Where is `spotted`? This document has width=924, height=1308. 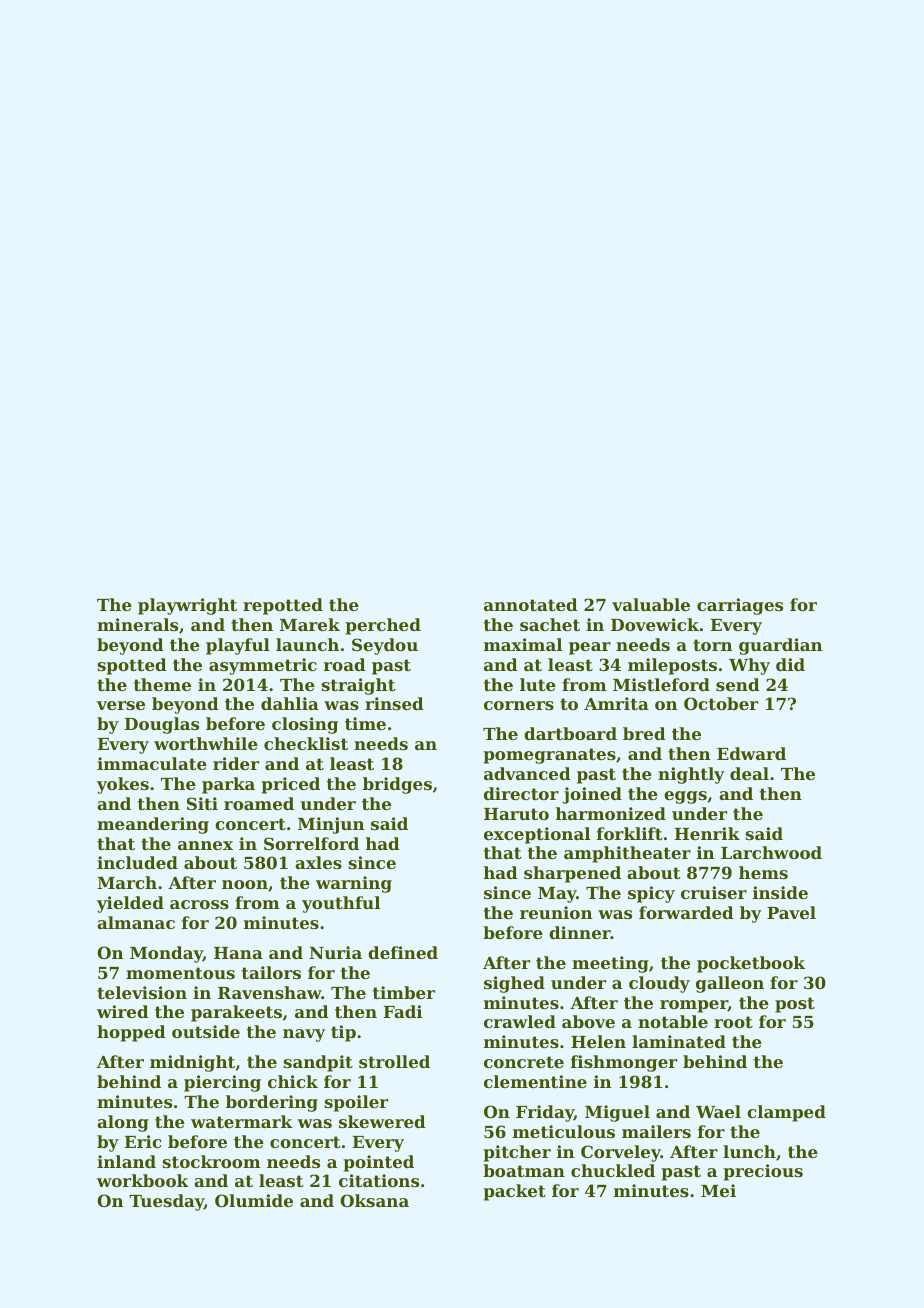
spotted is located at coordinates (132, 666).
